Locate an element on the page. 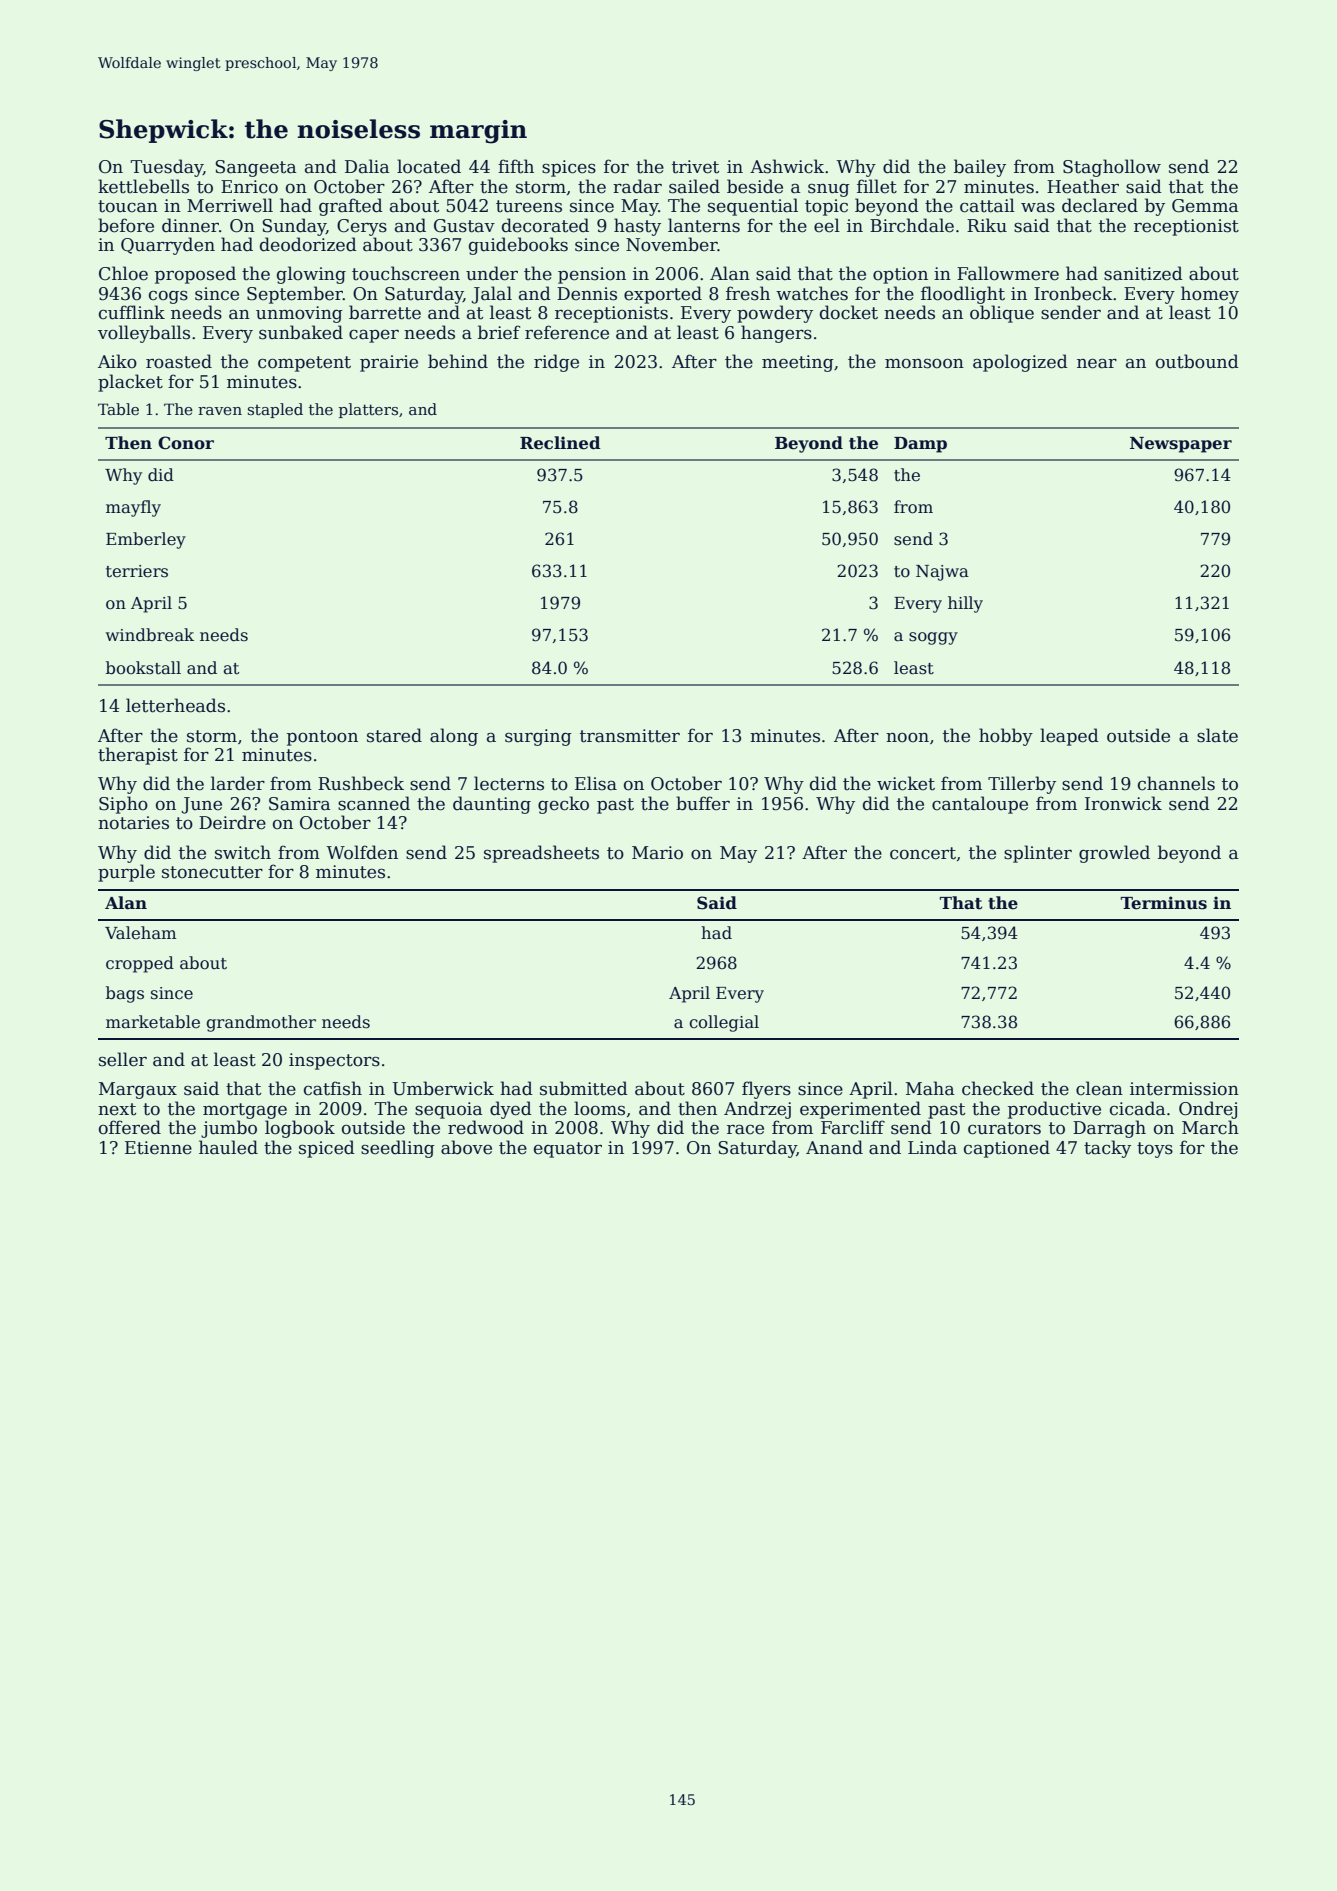 The image size is (1337, 1891). terriers is located at coordinates (137, 571).
